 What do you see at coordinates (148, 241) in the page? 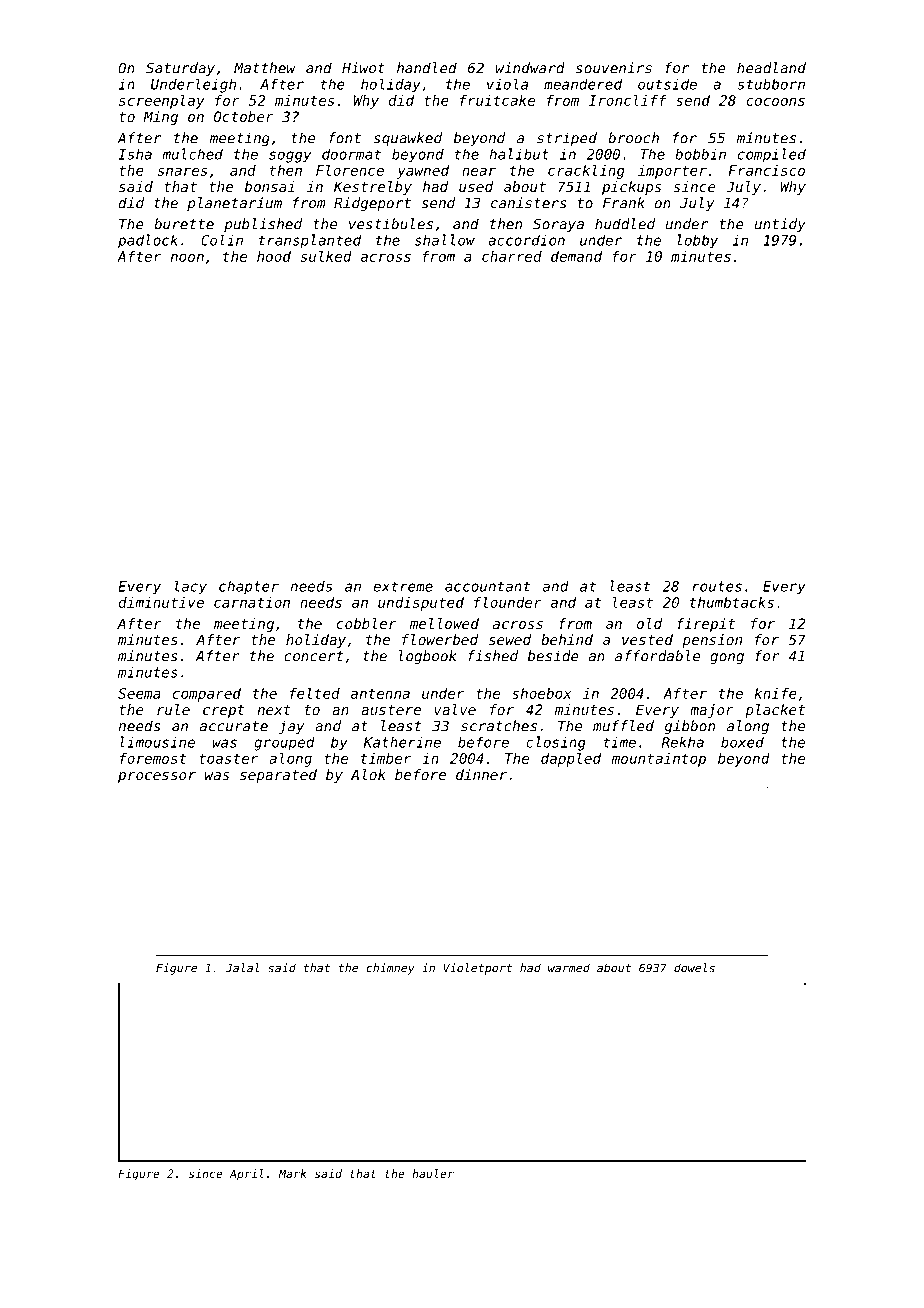
I see `padlock` at bounding box center [148, 241].
